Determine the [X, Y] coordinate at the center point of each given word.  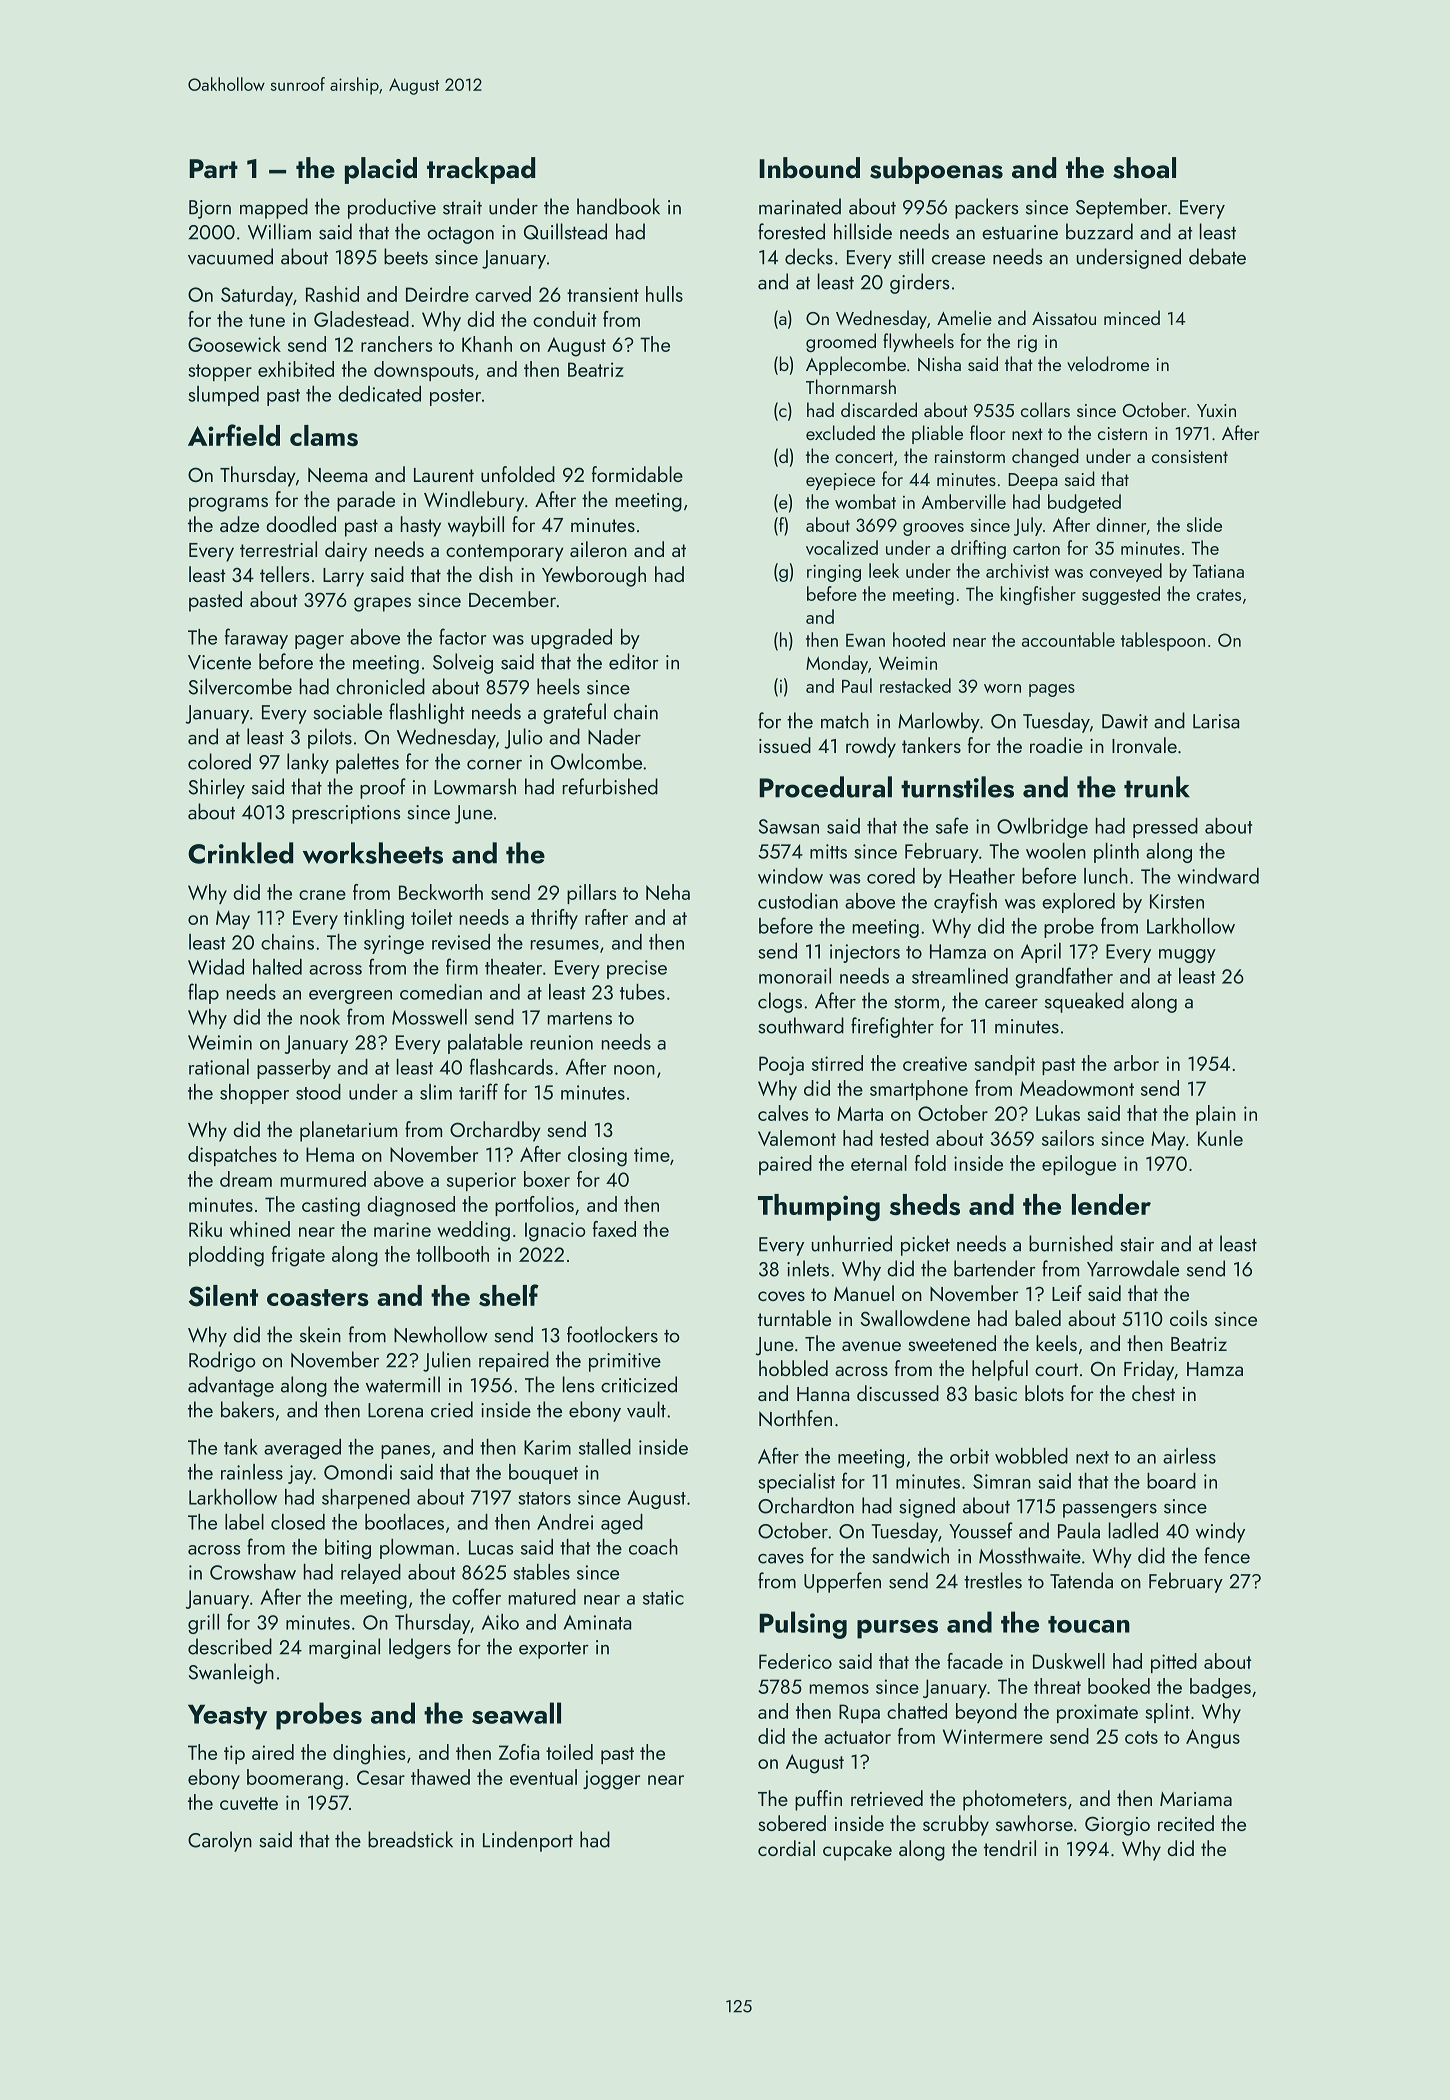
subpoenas [936, 170]
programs [228, 504]
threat [1057, 1686]
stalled [605, 1447]
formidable [637, 474]
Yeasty [227, 1717]
